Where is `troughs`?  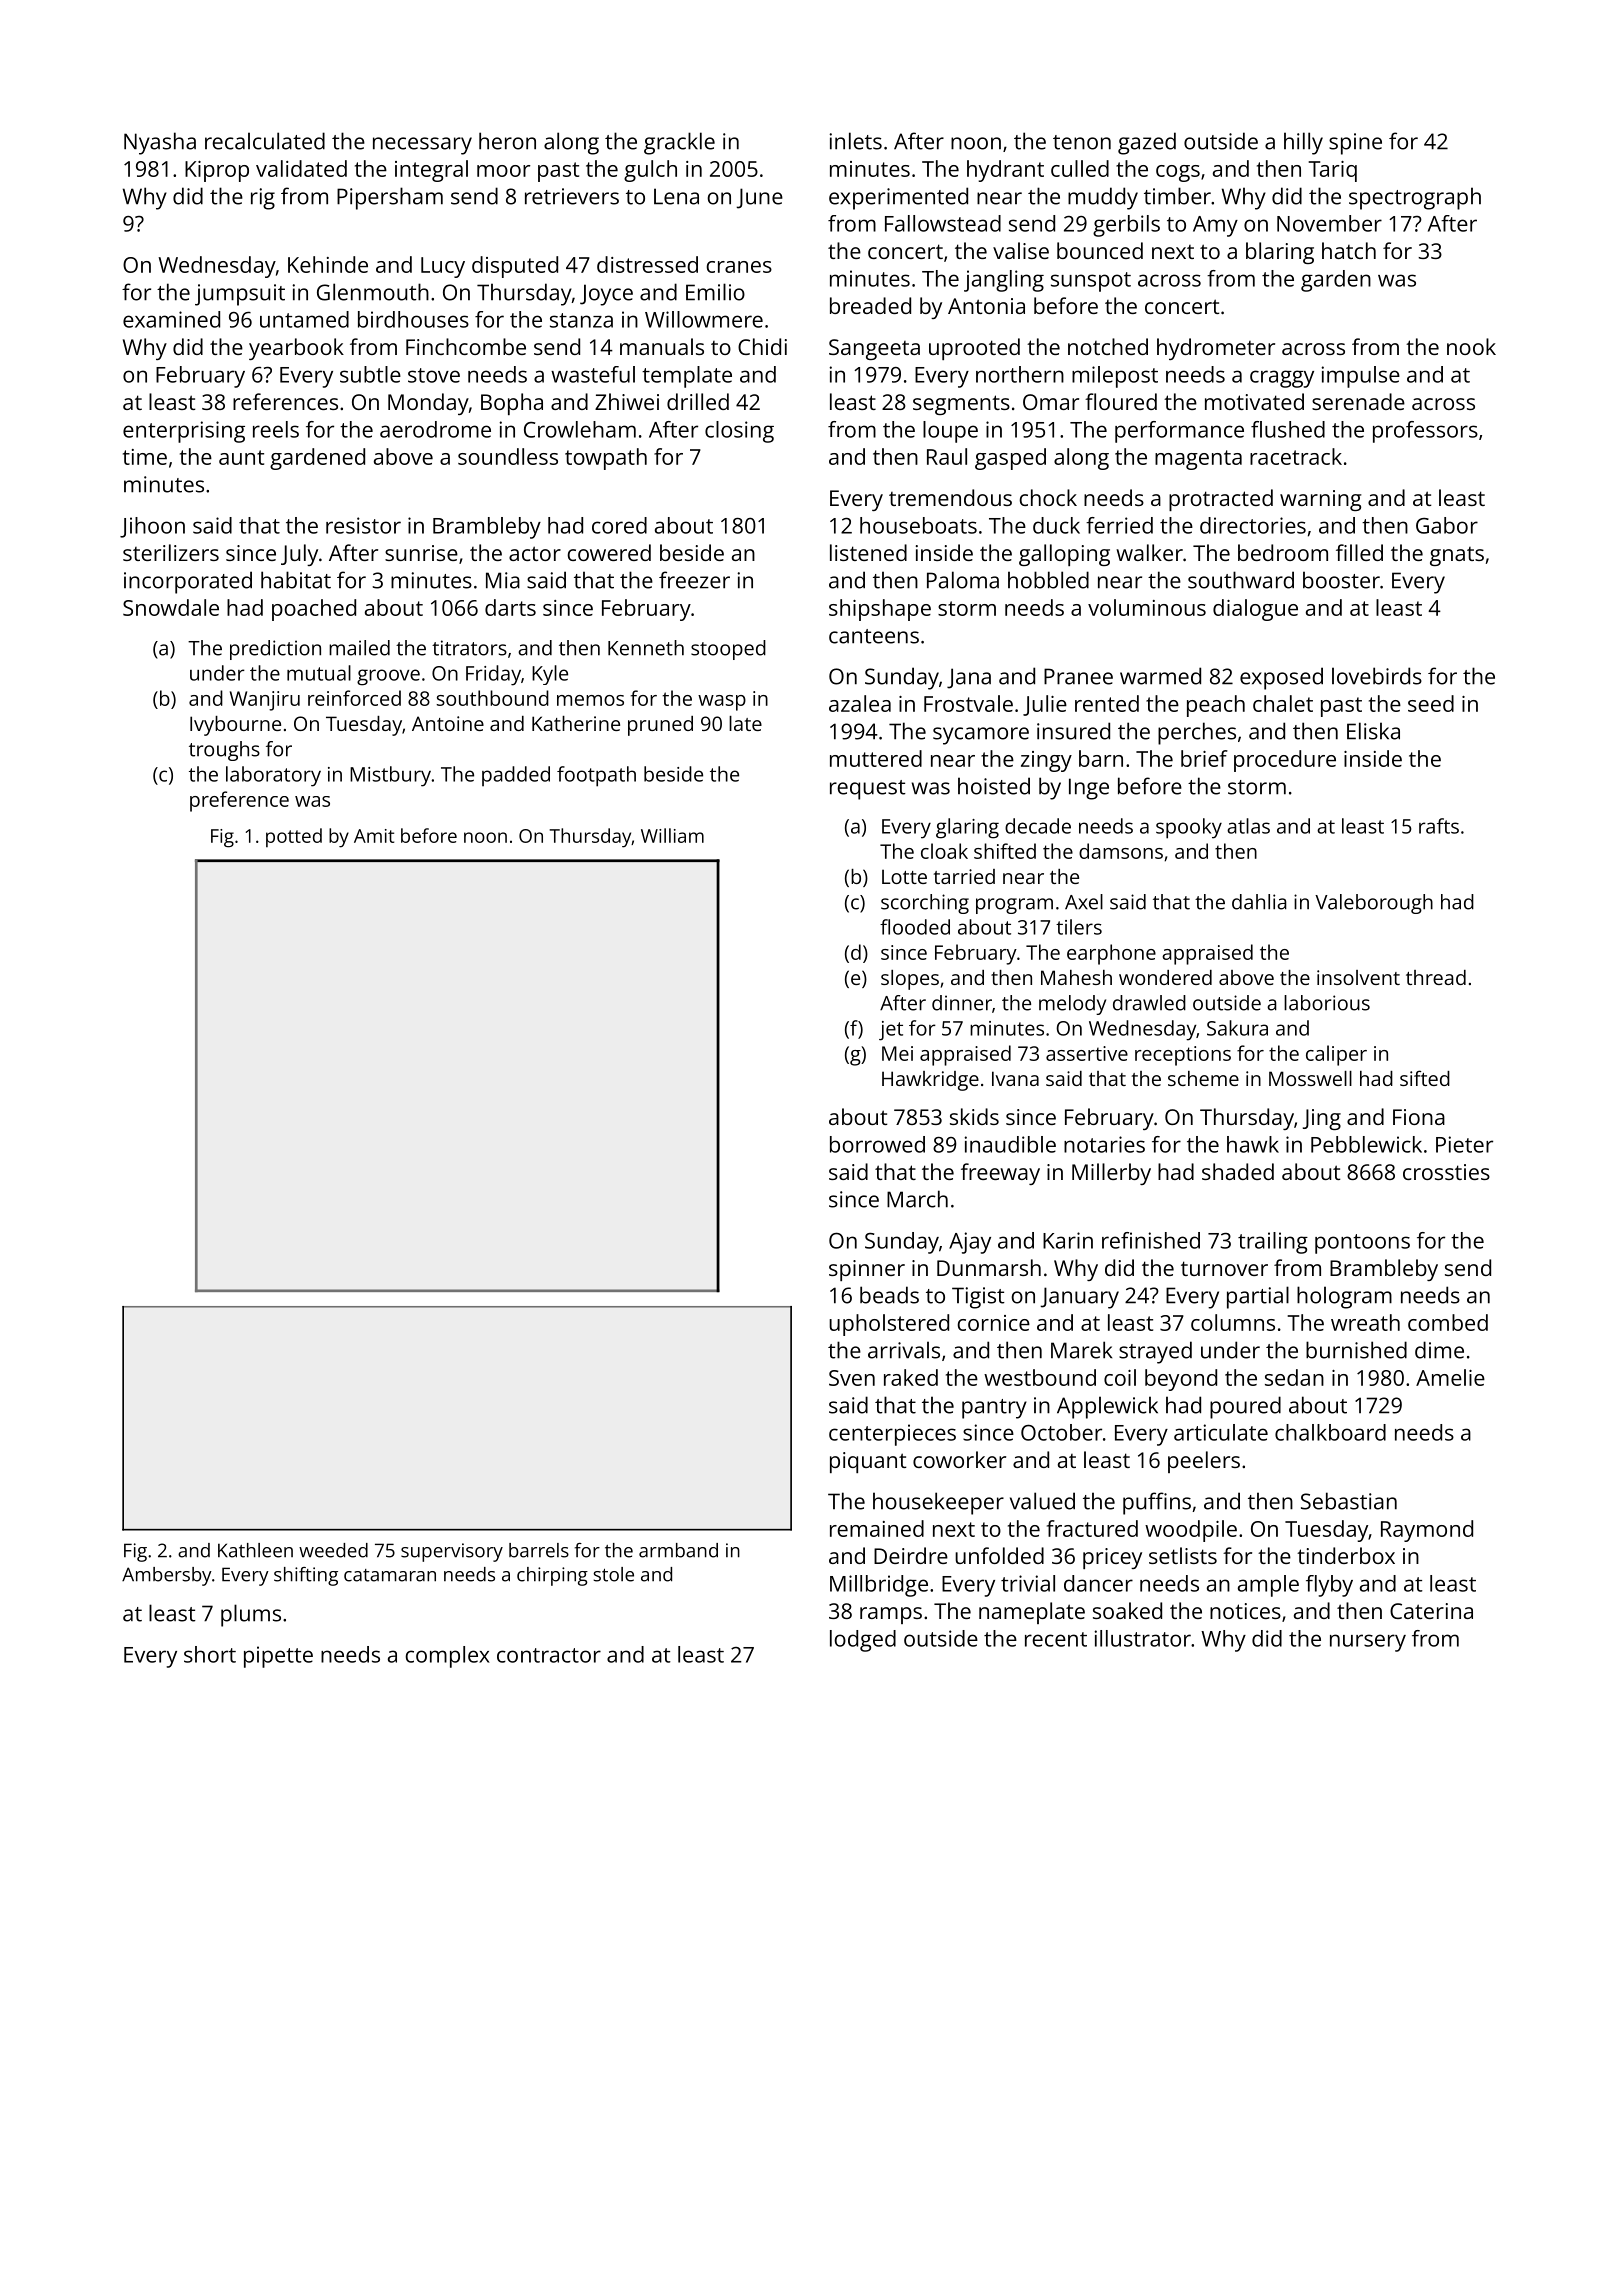
troughs is located at coordinates (224, 751).
